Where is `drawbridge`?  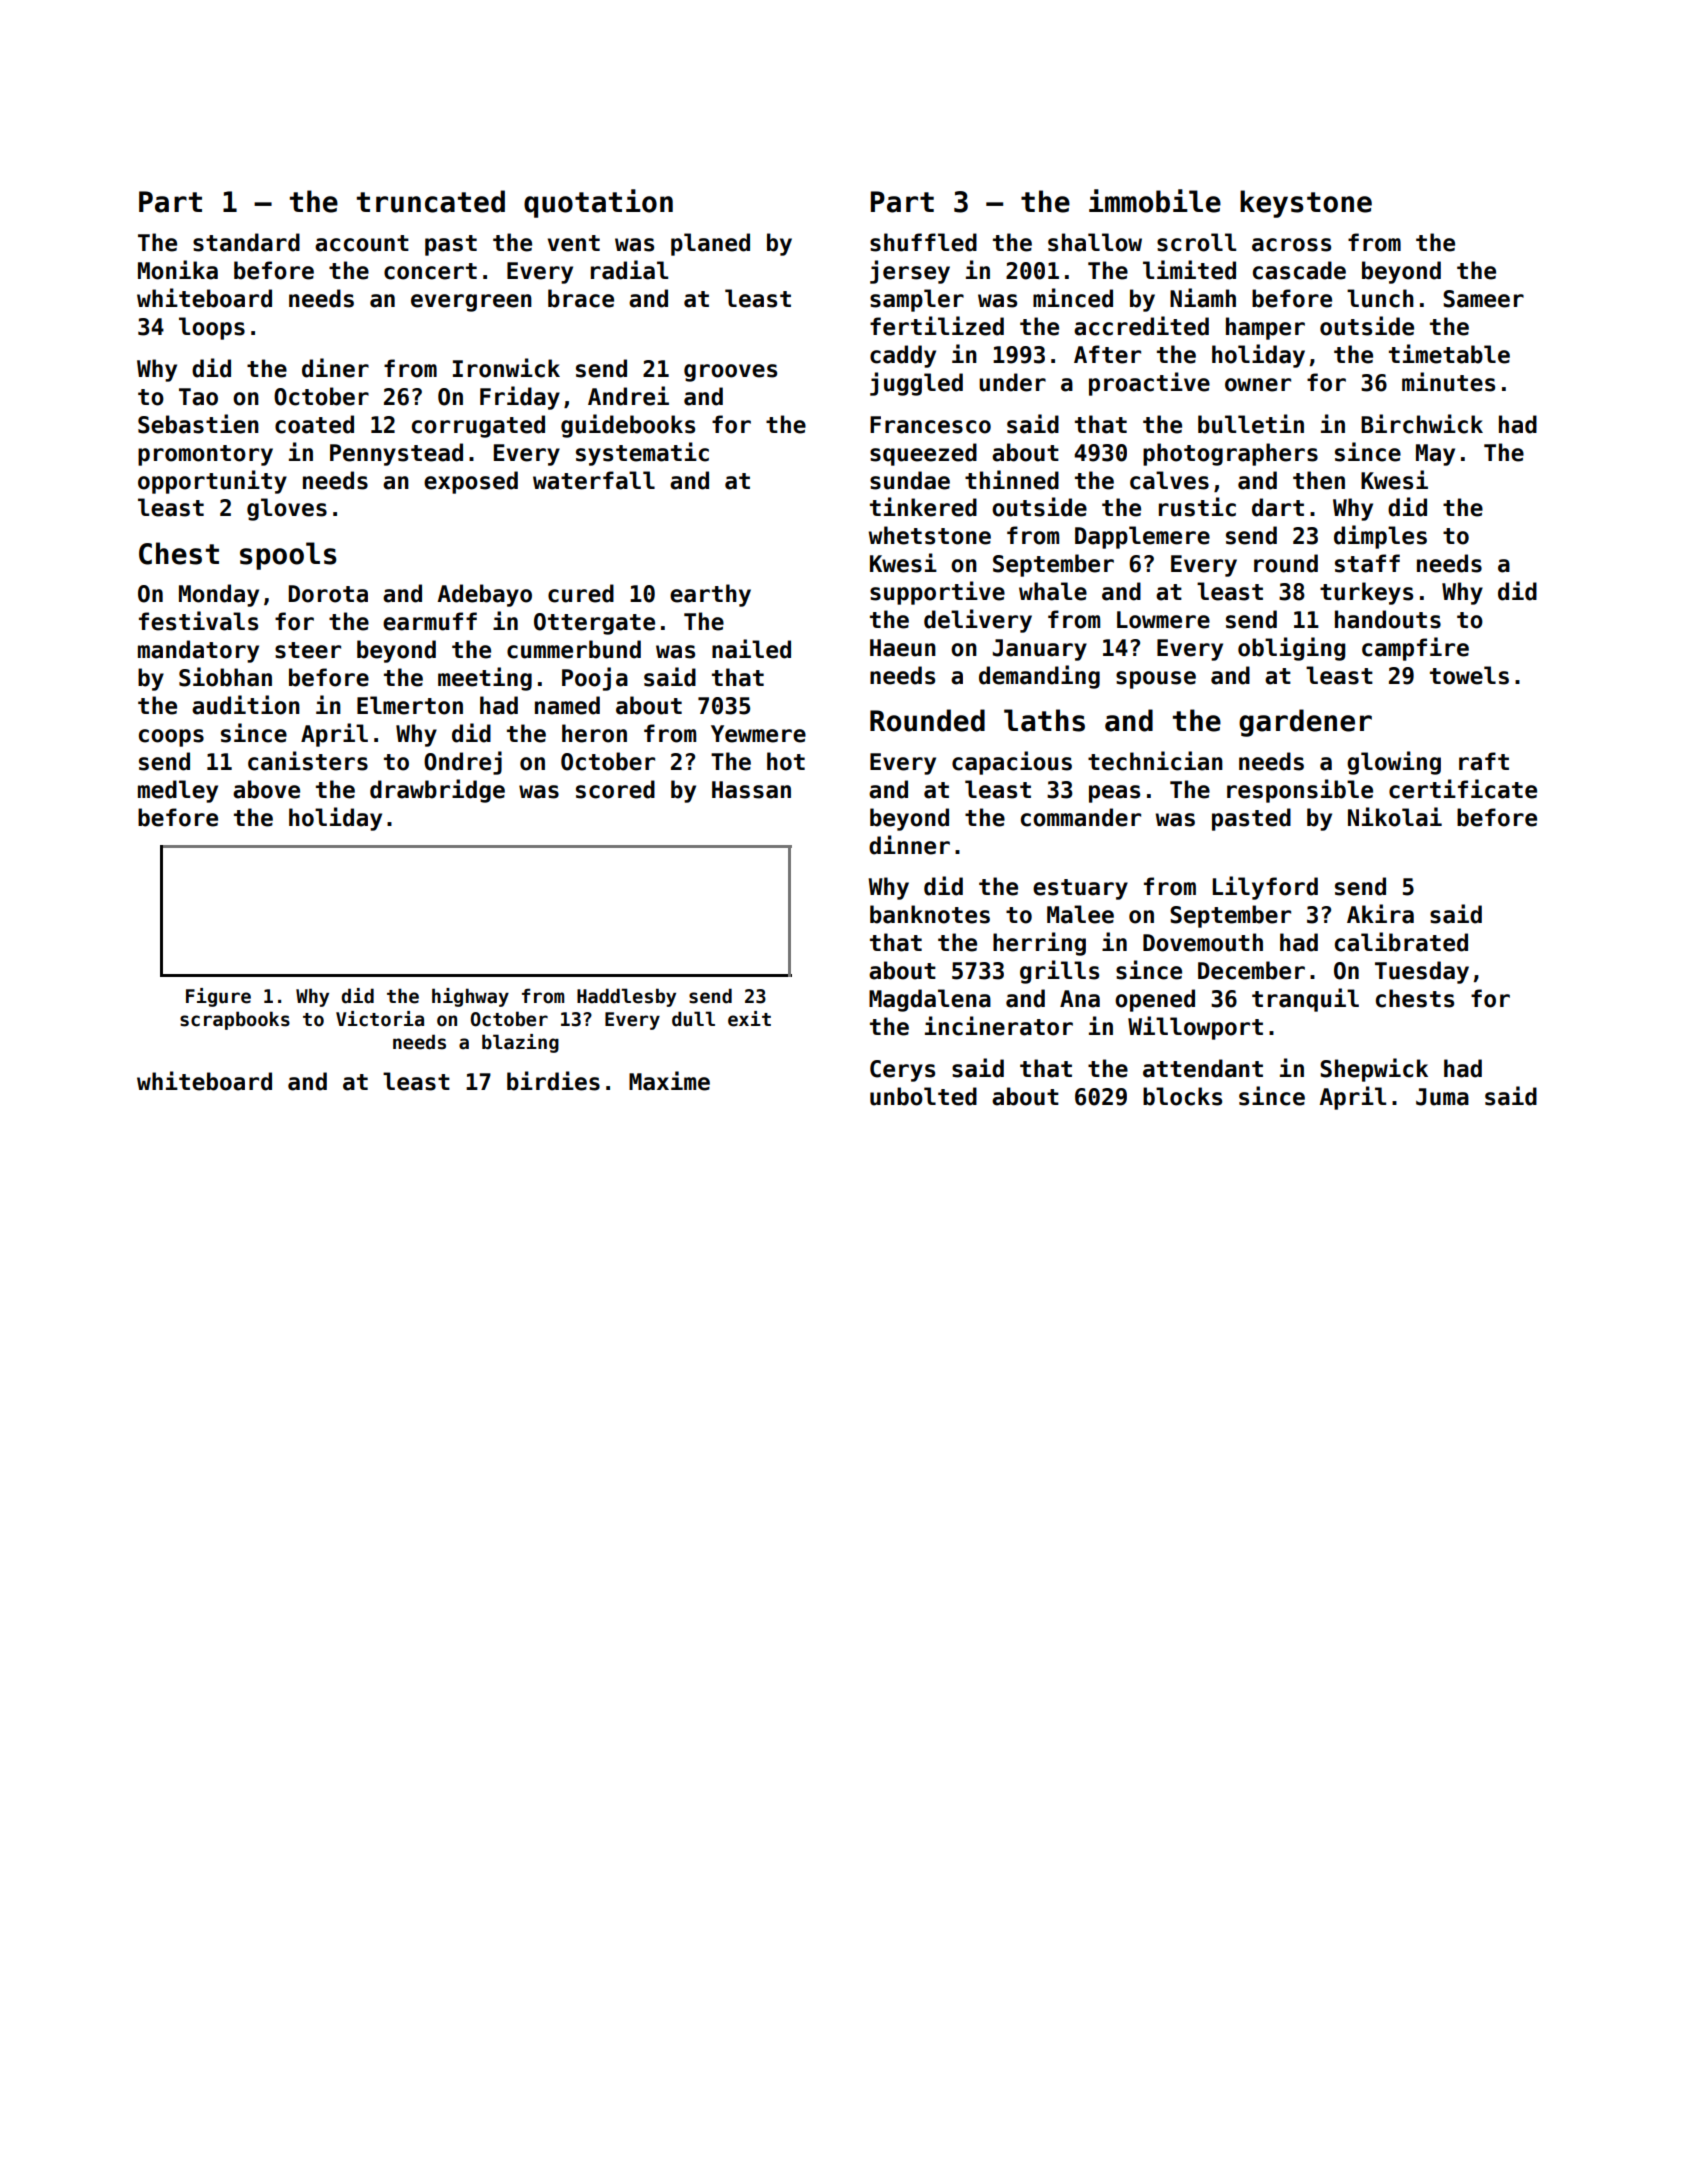
drawbridge is located at coordinates (437, 791).
